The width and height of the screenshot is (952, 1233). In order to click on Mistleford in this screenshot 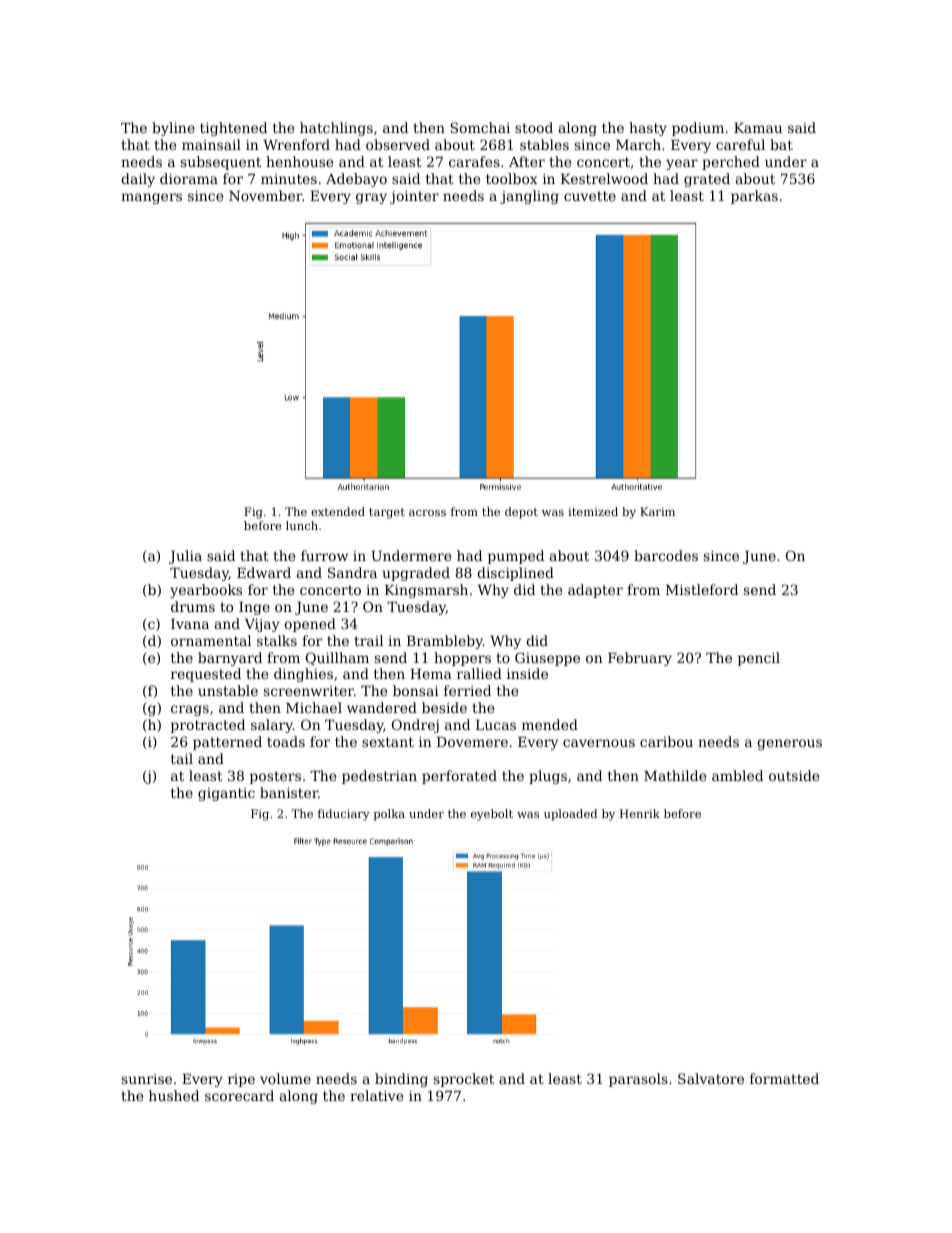, I will do `click(702, 589)`.
